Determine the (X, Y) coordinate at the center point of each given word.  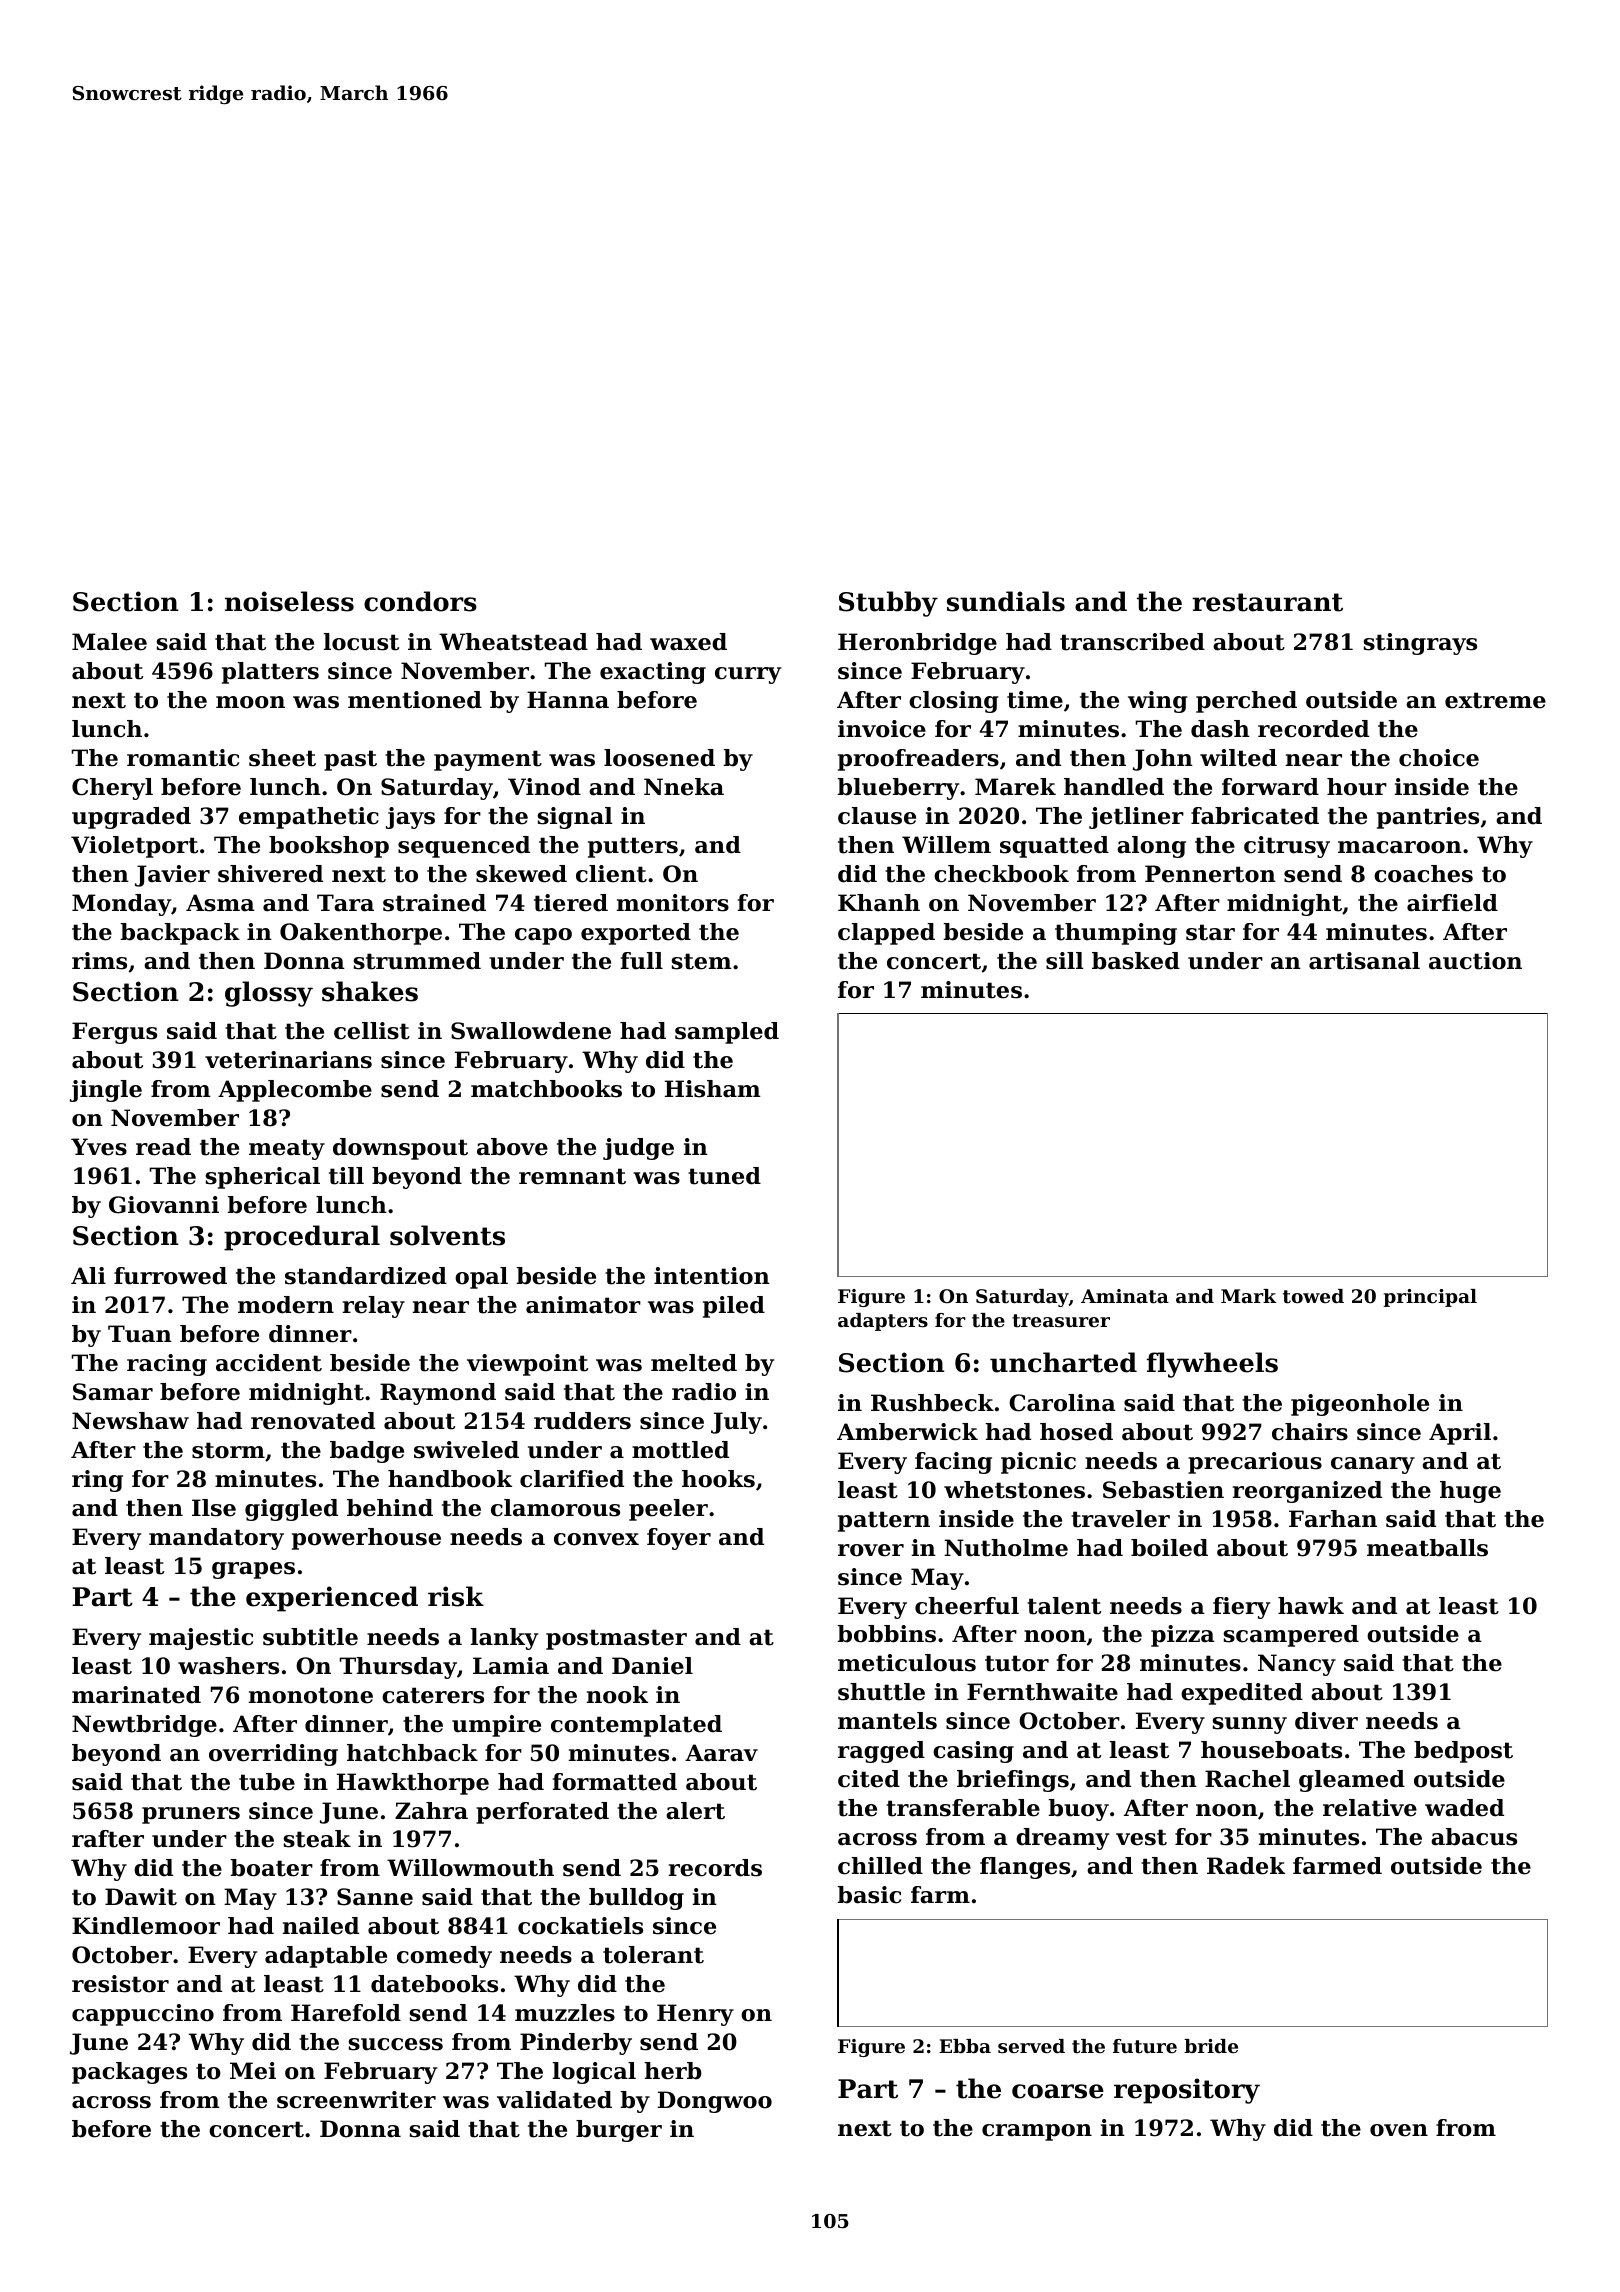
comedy (444, 1957)
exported (636, 934)
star (1210, 932)
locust (361, 642)
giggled (291, 1510)
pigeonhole (1360, 1405)
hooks (718, 1479)
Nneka (684, 787)
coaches (1423, 874)
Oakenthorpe (361, 934)
